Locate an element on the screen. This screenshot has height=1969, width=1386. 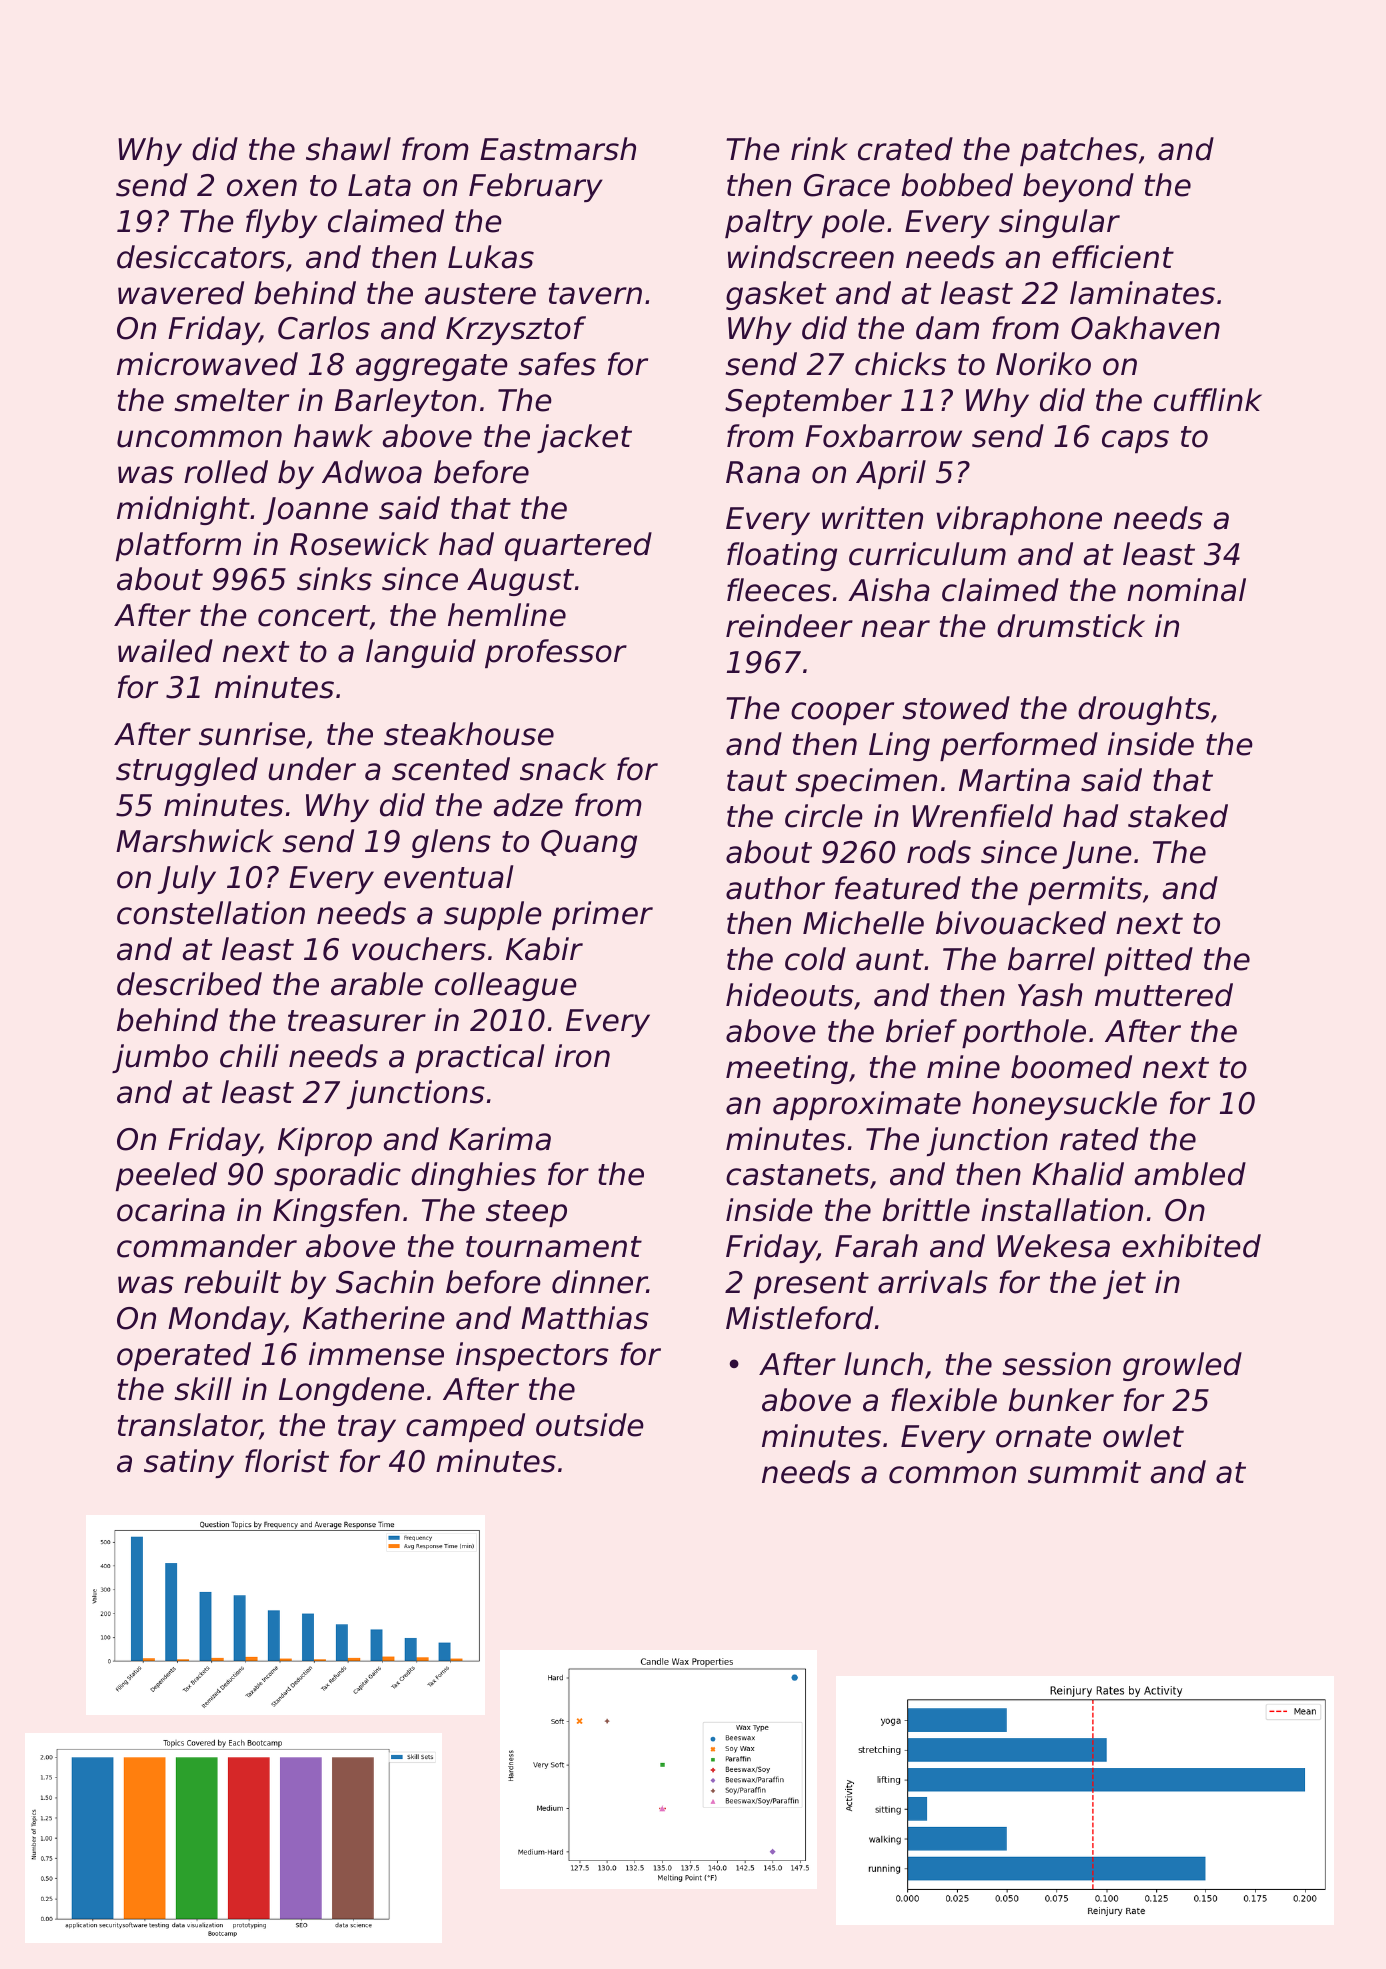
Mistleford is located at coordinates (799, 1318).
